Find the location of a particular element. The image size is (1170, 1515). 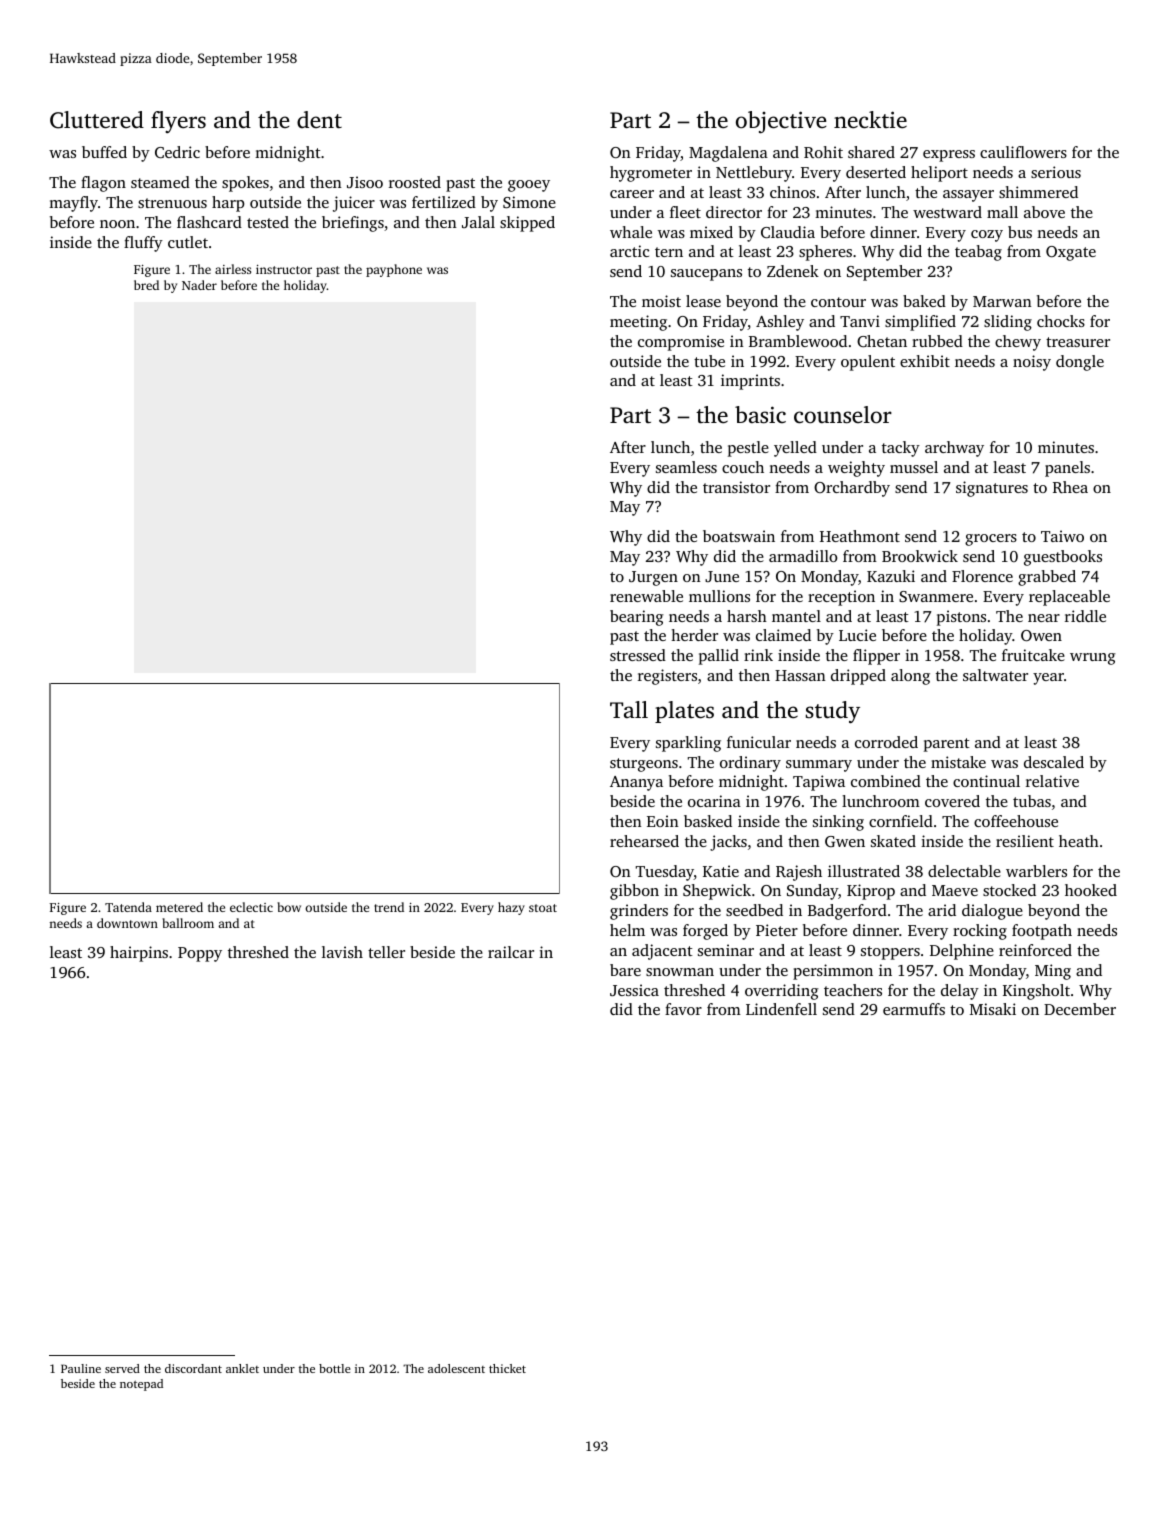

served is located at coordinates (122, 1368).
